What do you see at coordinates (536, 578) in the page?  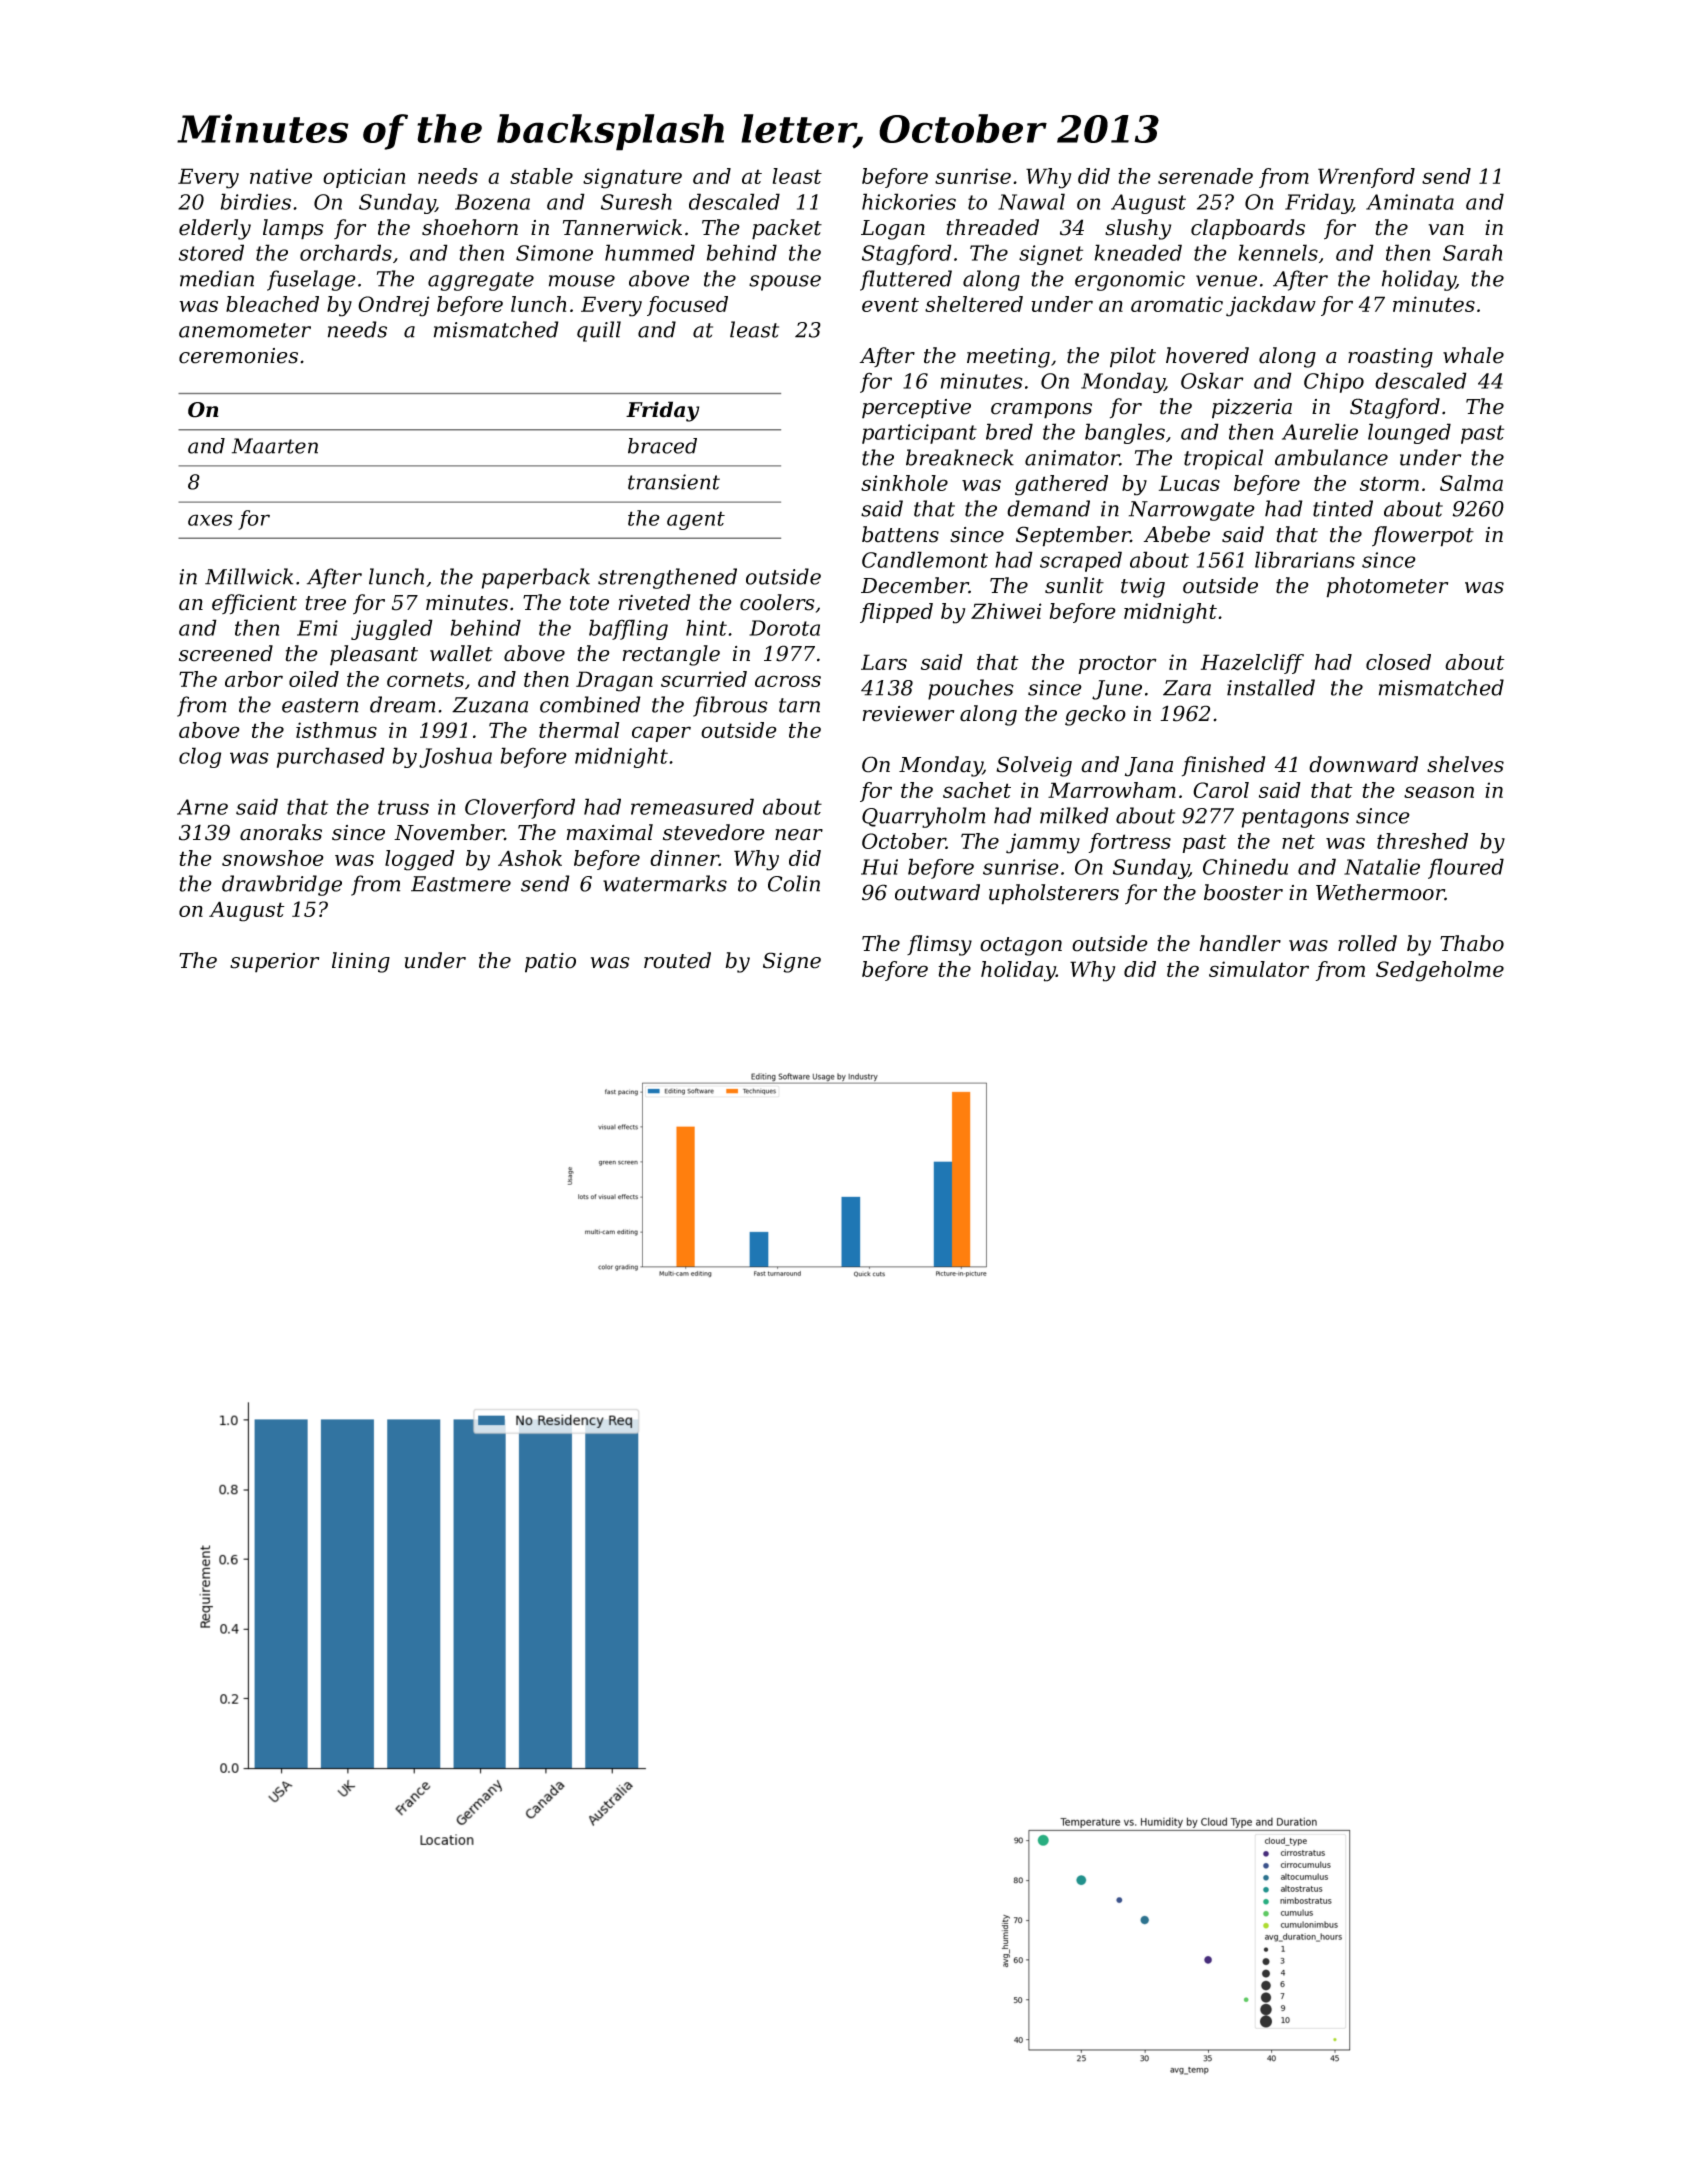 I see `paperback` at bounding box center [536, 578].
